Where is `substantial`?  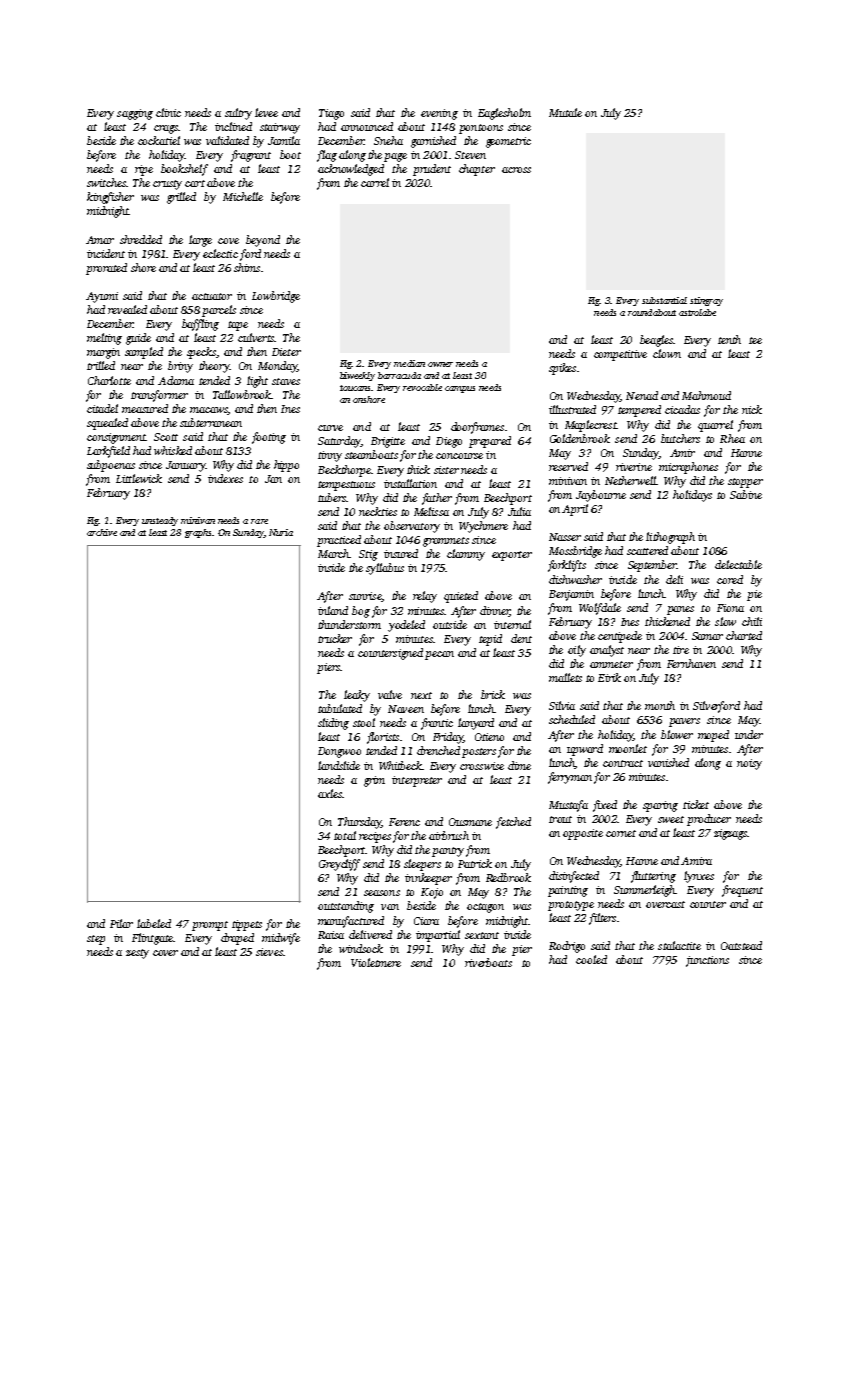 substantial is located at coordinates (664, 300).
